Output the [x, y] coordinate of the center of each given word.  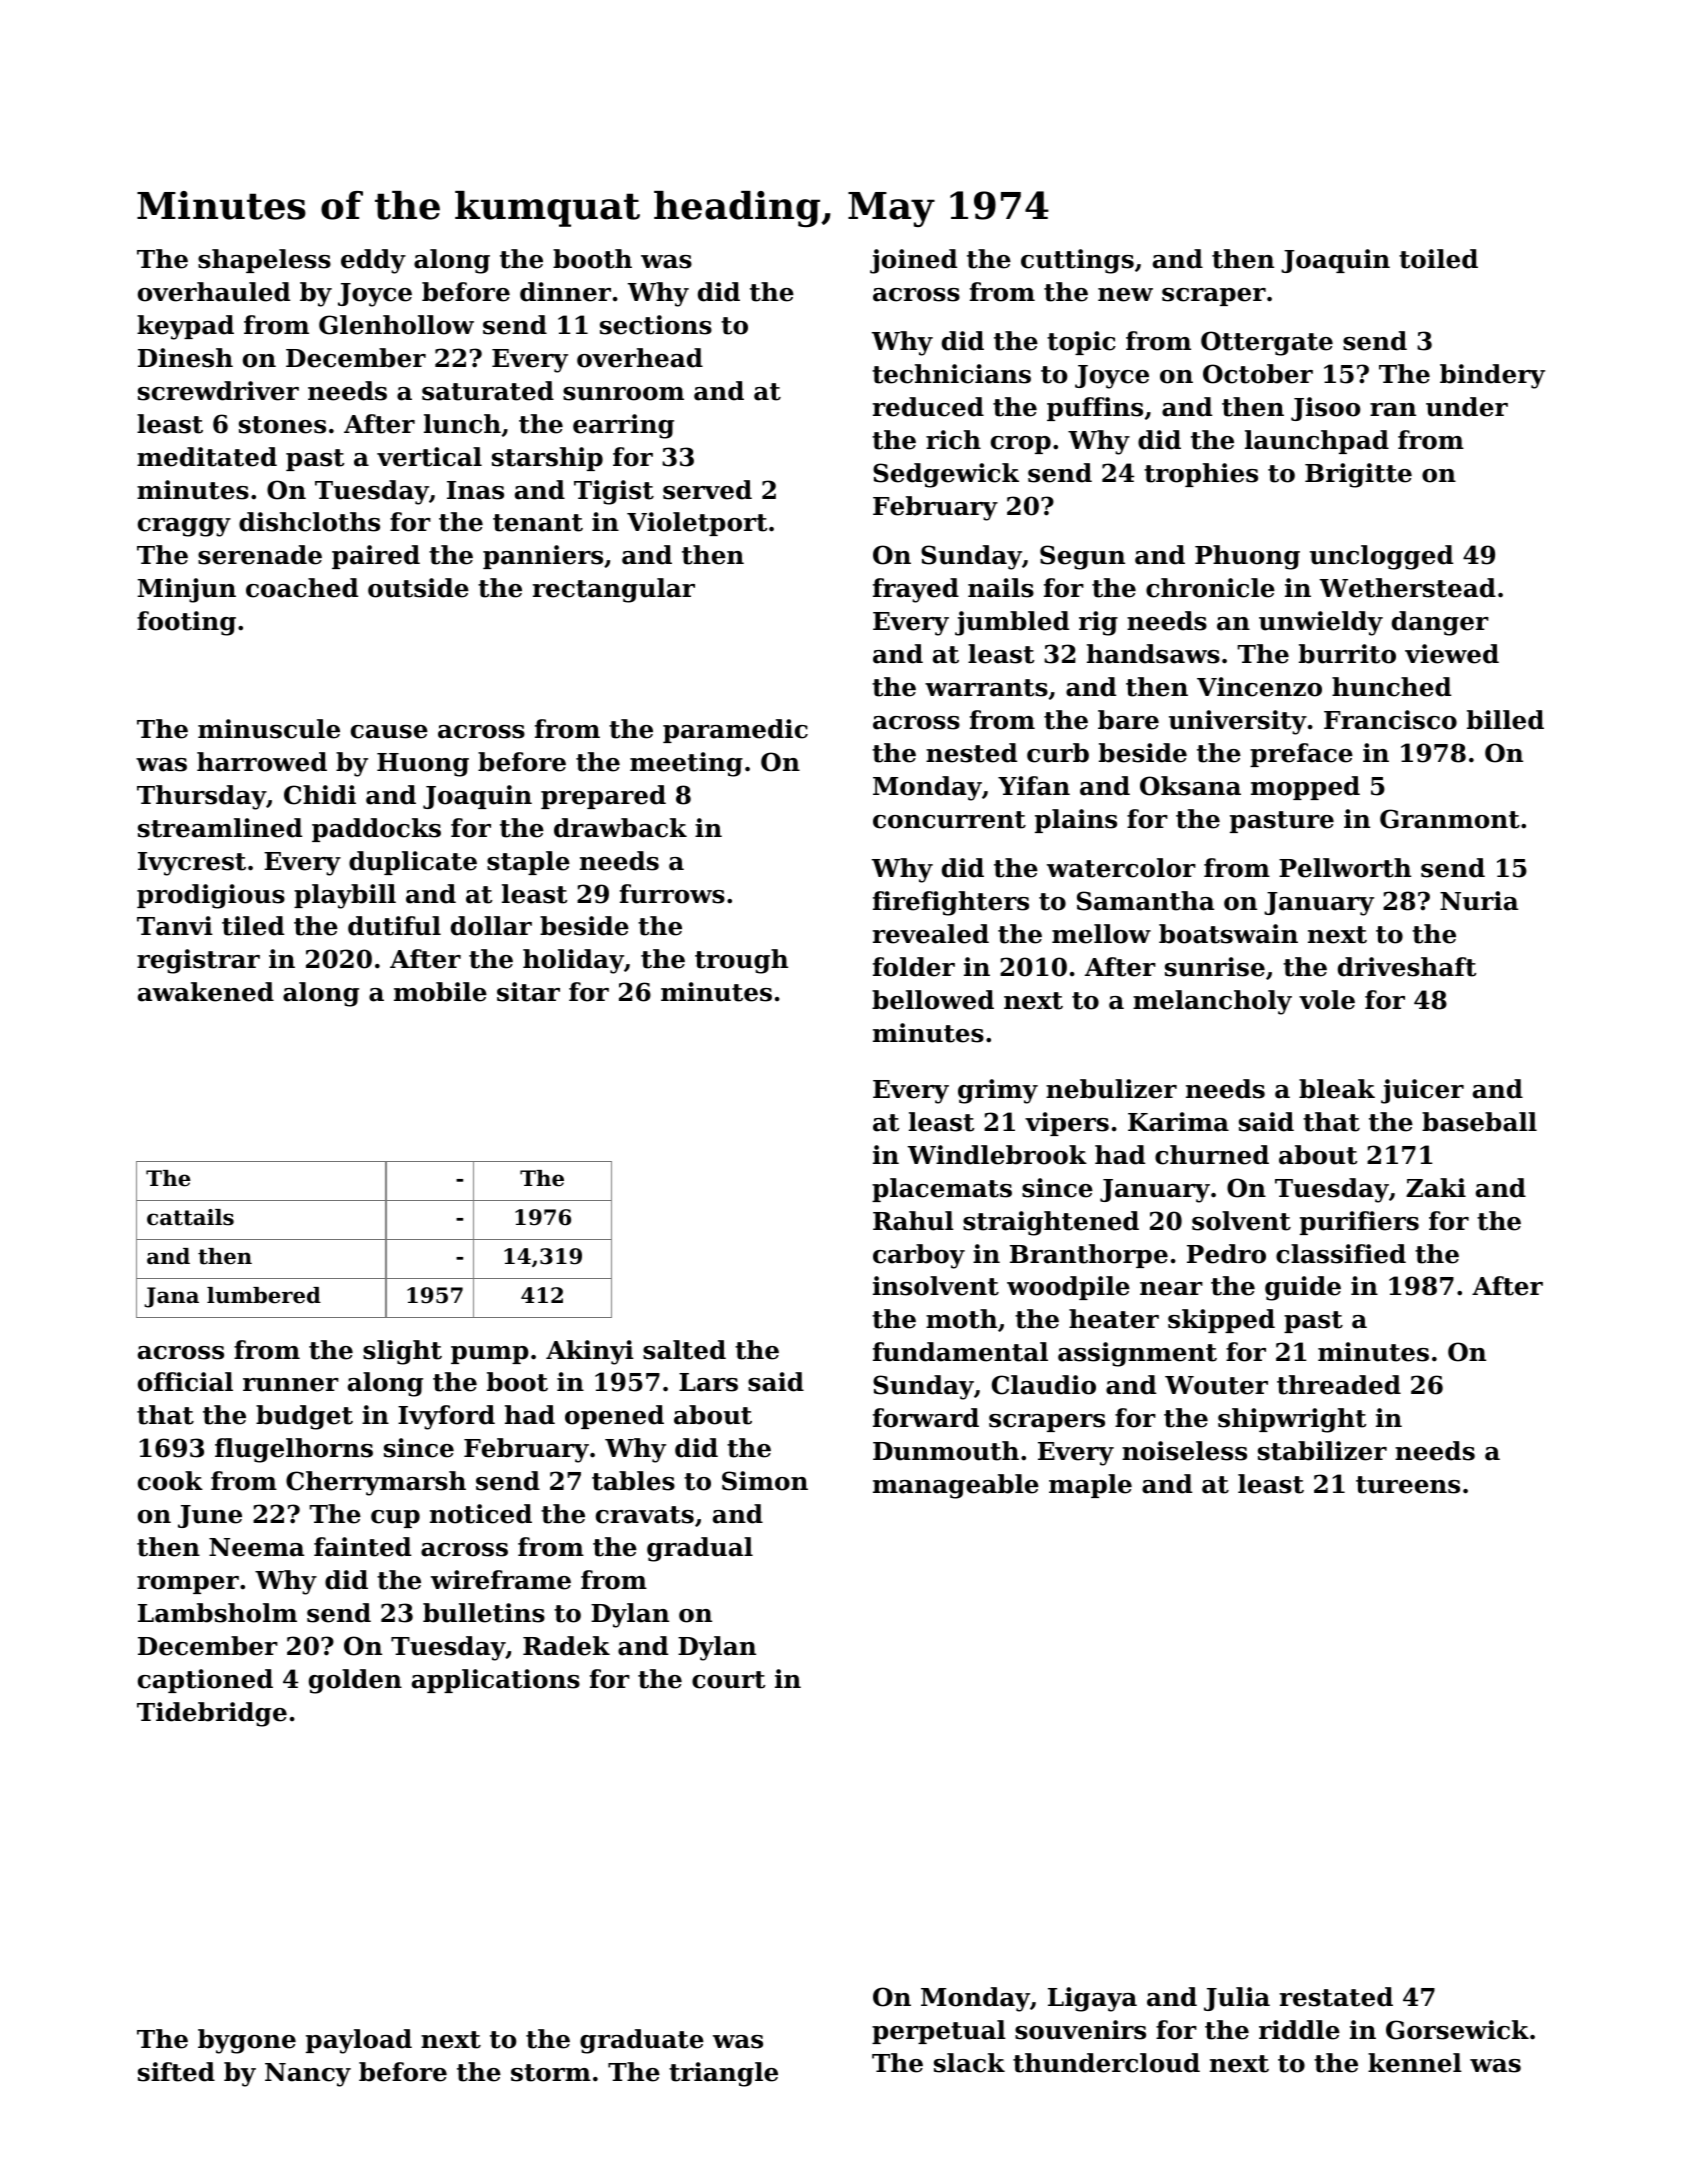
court [728, 1680]
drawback [620, 828]
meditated [207, 457]
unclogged [1381, 557]
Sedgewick [946, 475]
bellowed [933, 1000]
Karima [1178, 1122]
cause [389, 732]
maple [1090, 1486]
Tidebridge [212, 1714]
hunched [1391, 687]
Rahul [913, 1221]
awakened [206, 992]
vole [1327, 1000]
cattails [190, 1217]
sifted [176, 2072]
